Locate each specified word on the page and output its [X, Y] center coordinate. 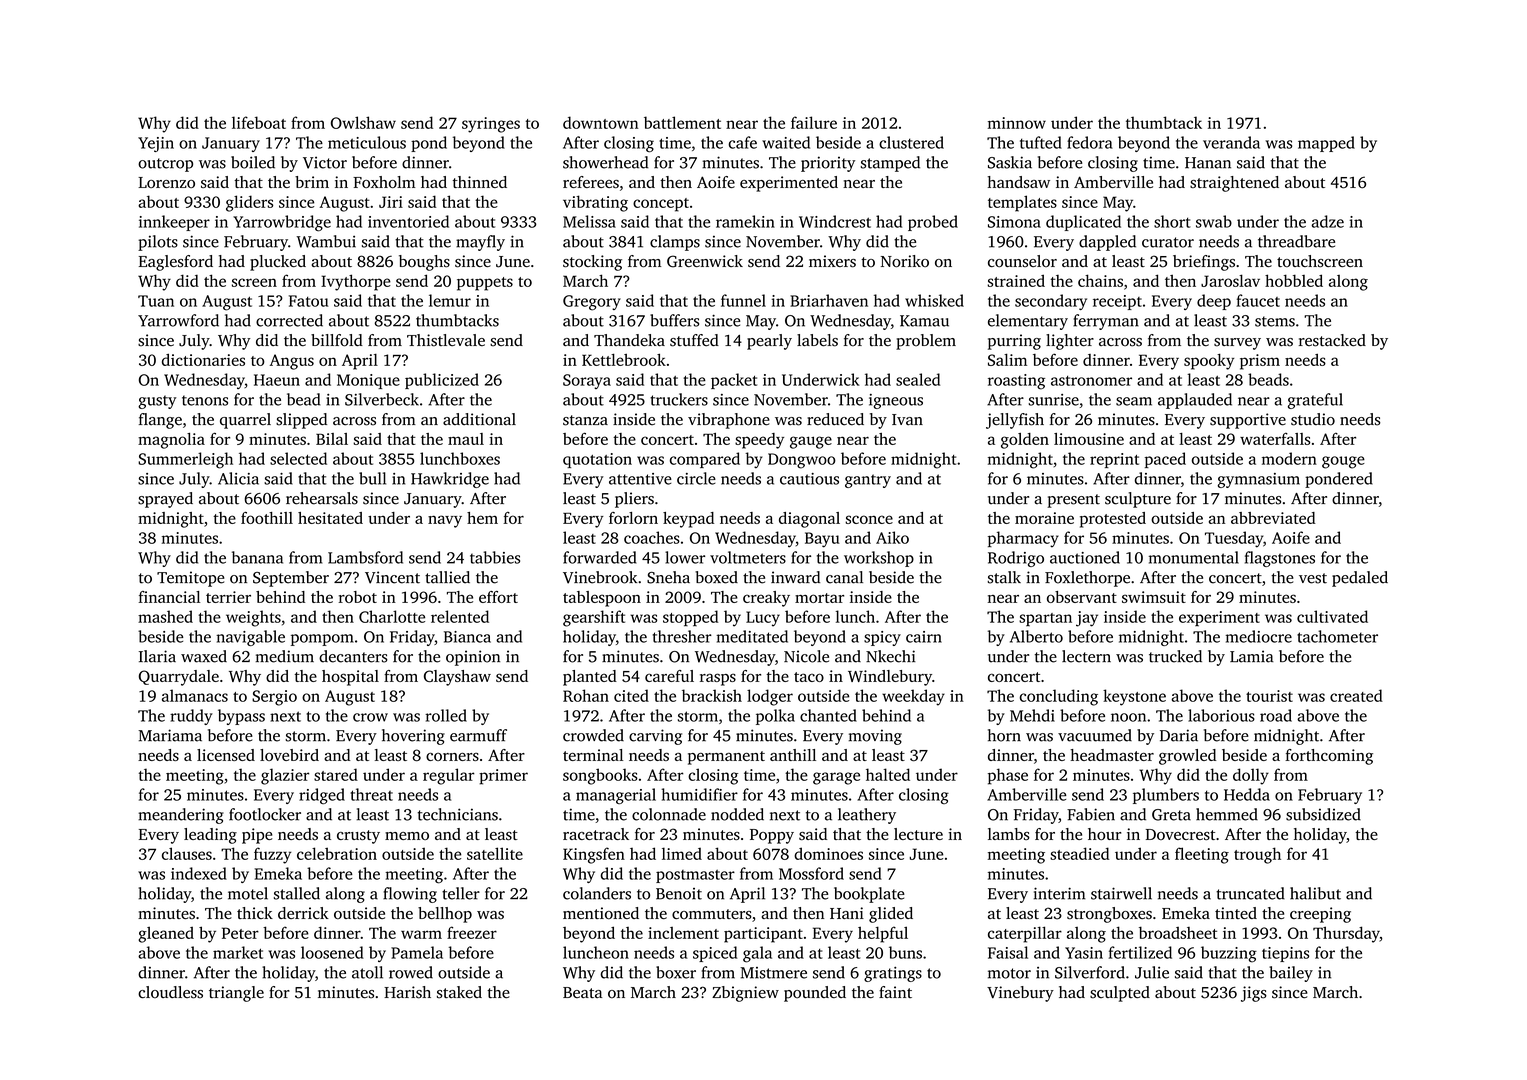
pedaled [1360, 579]
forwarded [599, 557]
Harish [407, 992]
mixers [832, 261]
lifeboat [259, 122]
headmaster [1112, 755]
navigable [250, 638]
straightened [1234, 184]
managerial [616, 796]
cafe [742, 142]
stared [336, 774]
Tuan [156, 301]
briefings [1204, 263]
